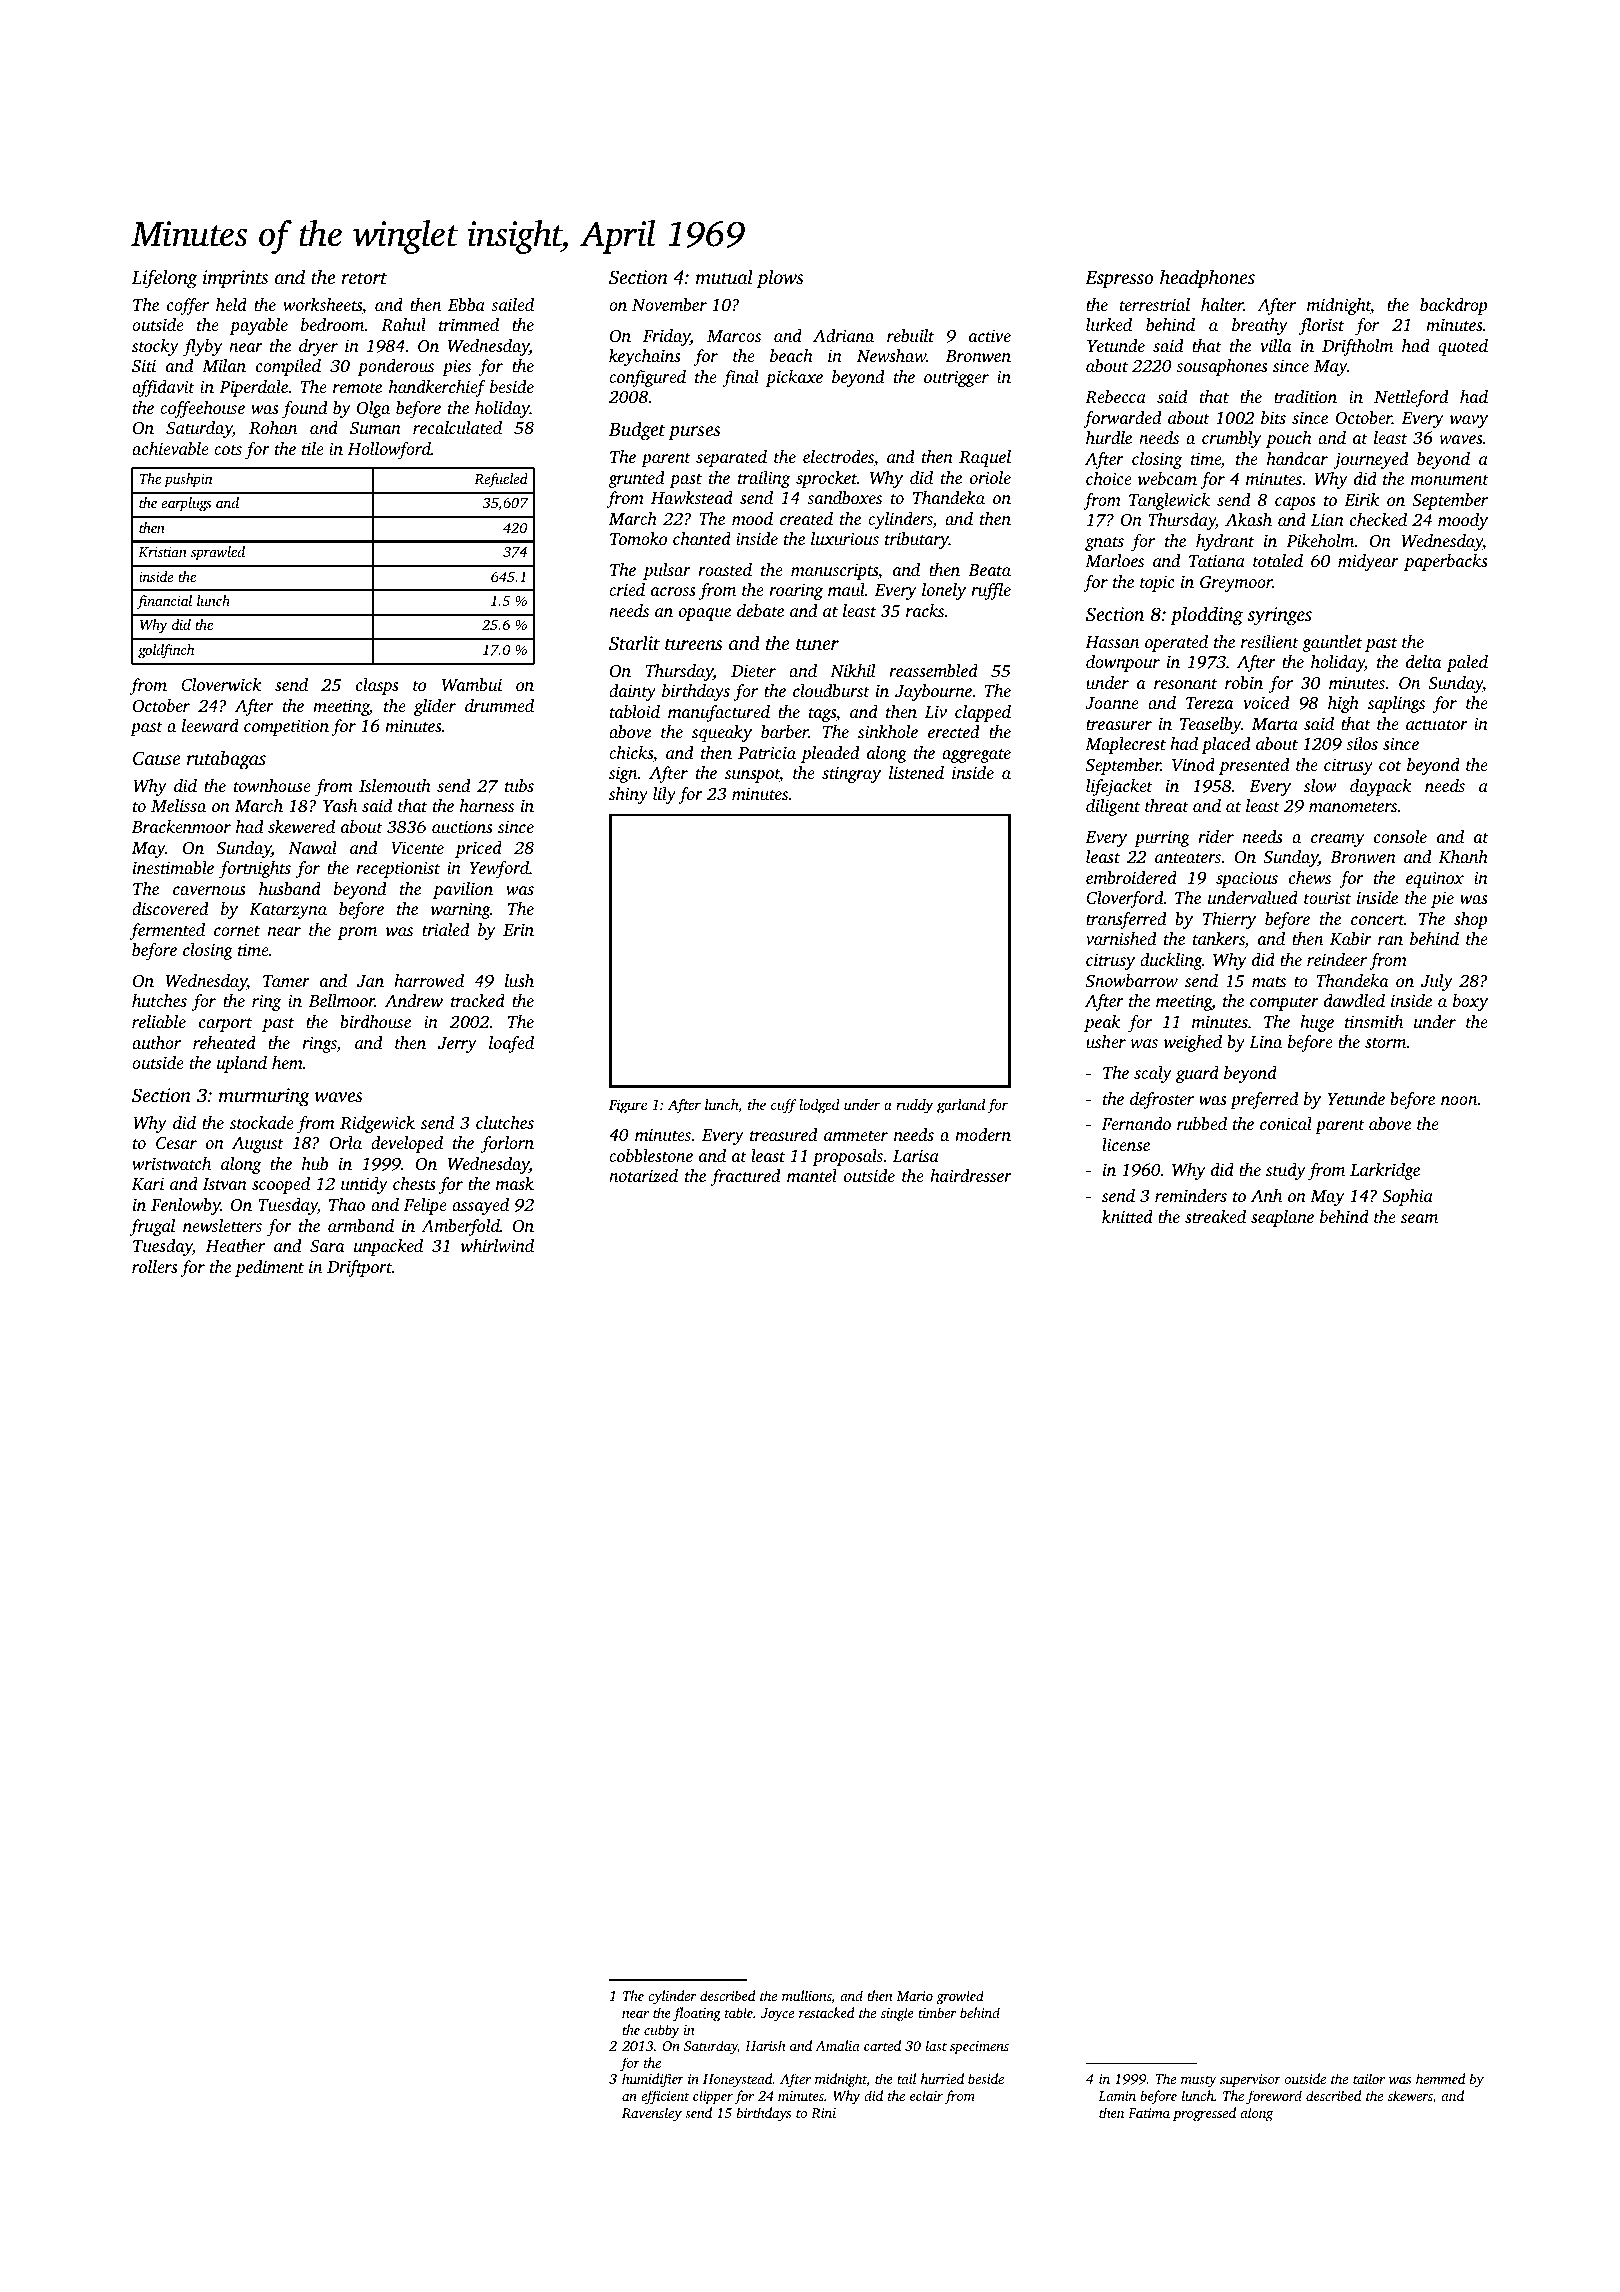 The width and height of the screenshot is (1620, 2292). What do you see at coordinates (1282, 1218) in the screenshot?
I see `seaplane` at bounding box center [1282, 1218].
